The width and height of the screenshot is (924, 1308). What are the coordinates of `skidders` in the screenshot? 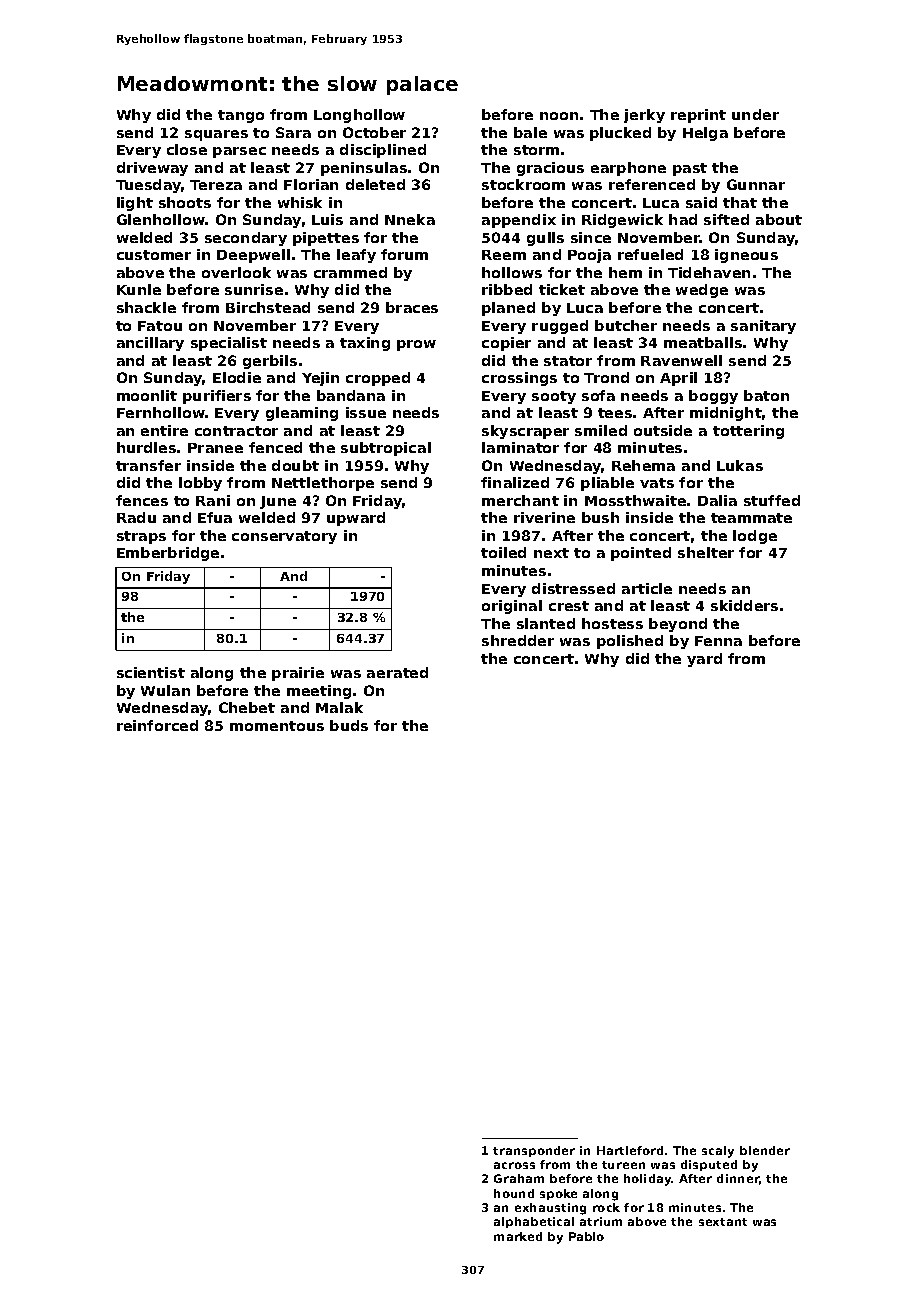 It's located at (744, 605).
